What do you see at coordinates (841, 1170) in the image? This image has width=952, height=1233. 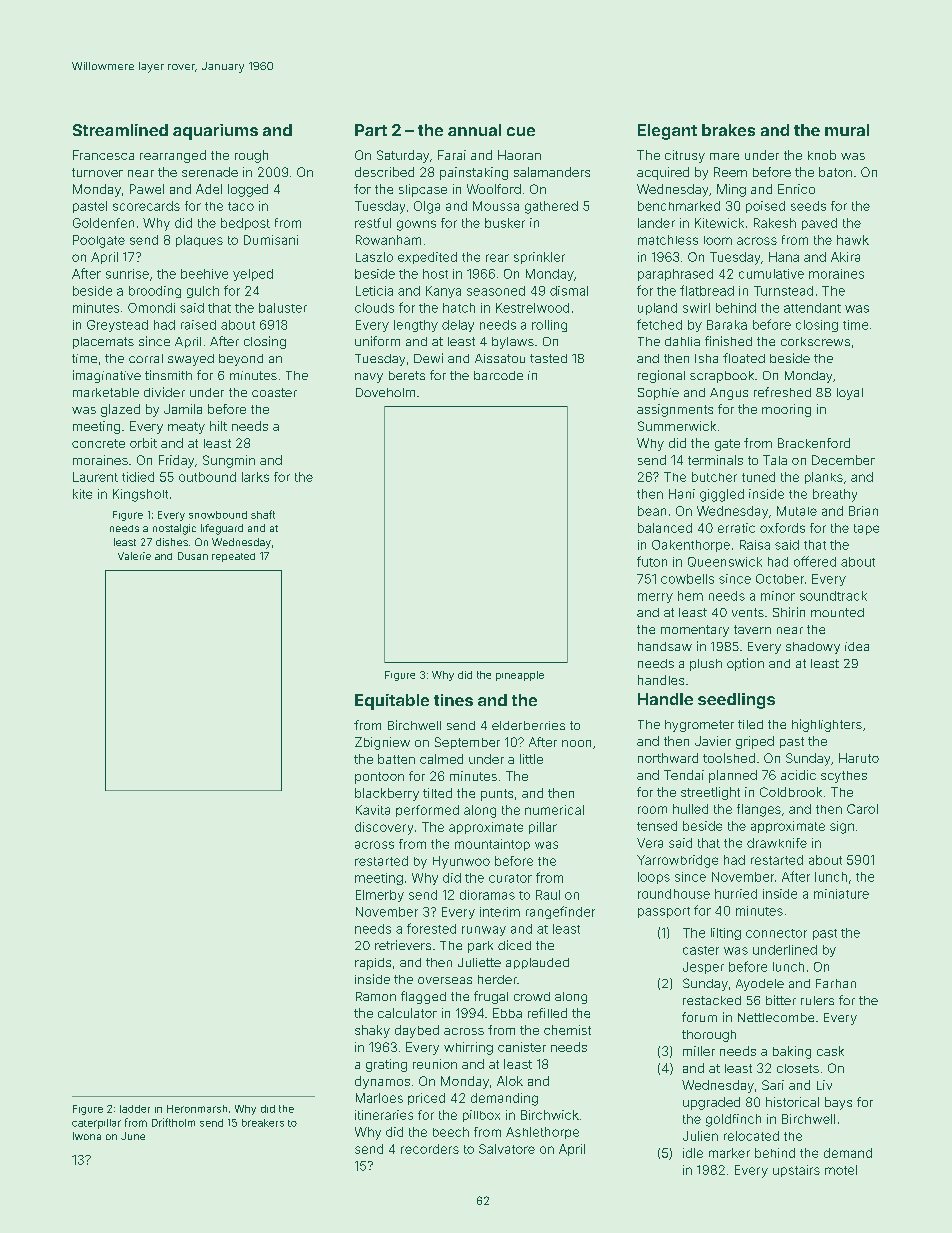 I see `motel` at bounding box center [841, 1170].
